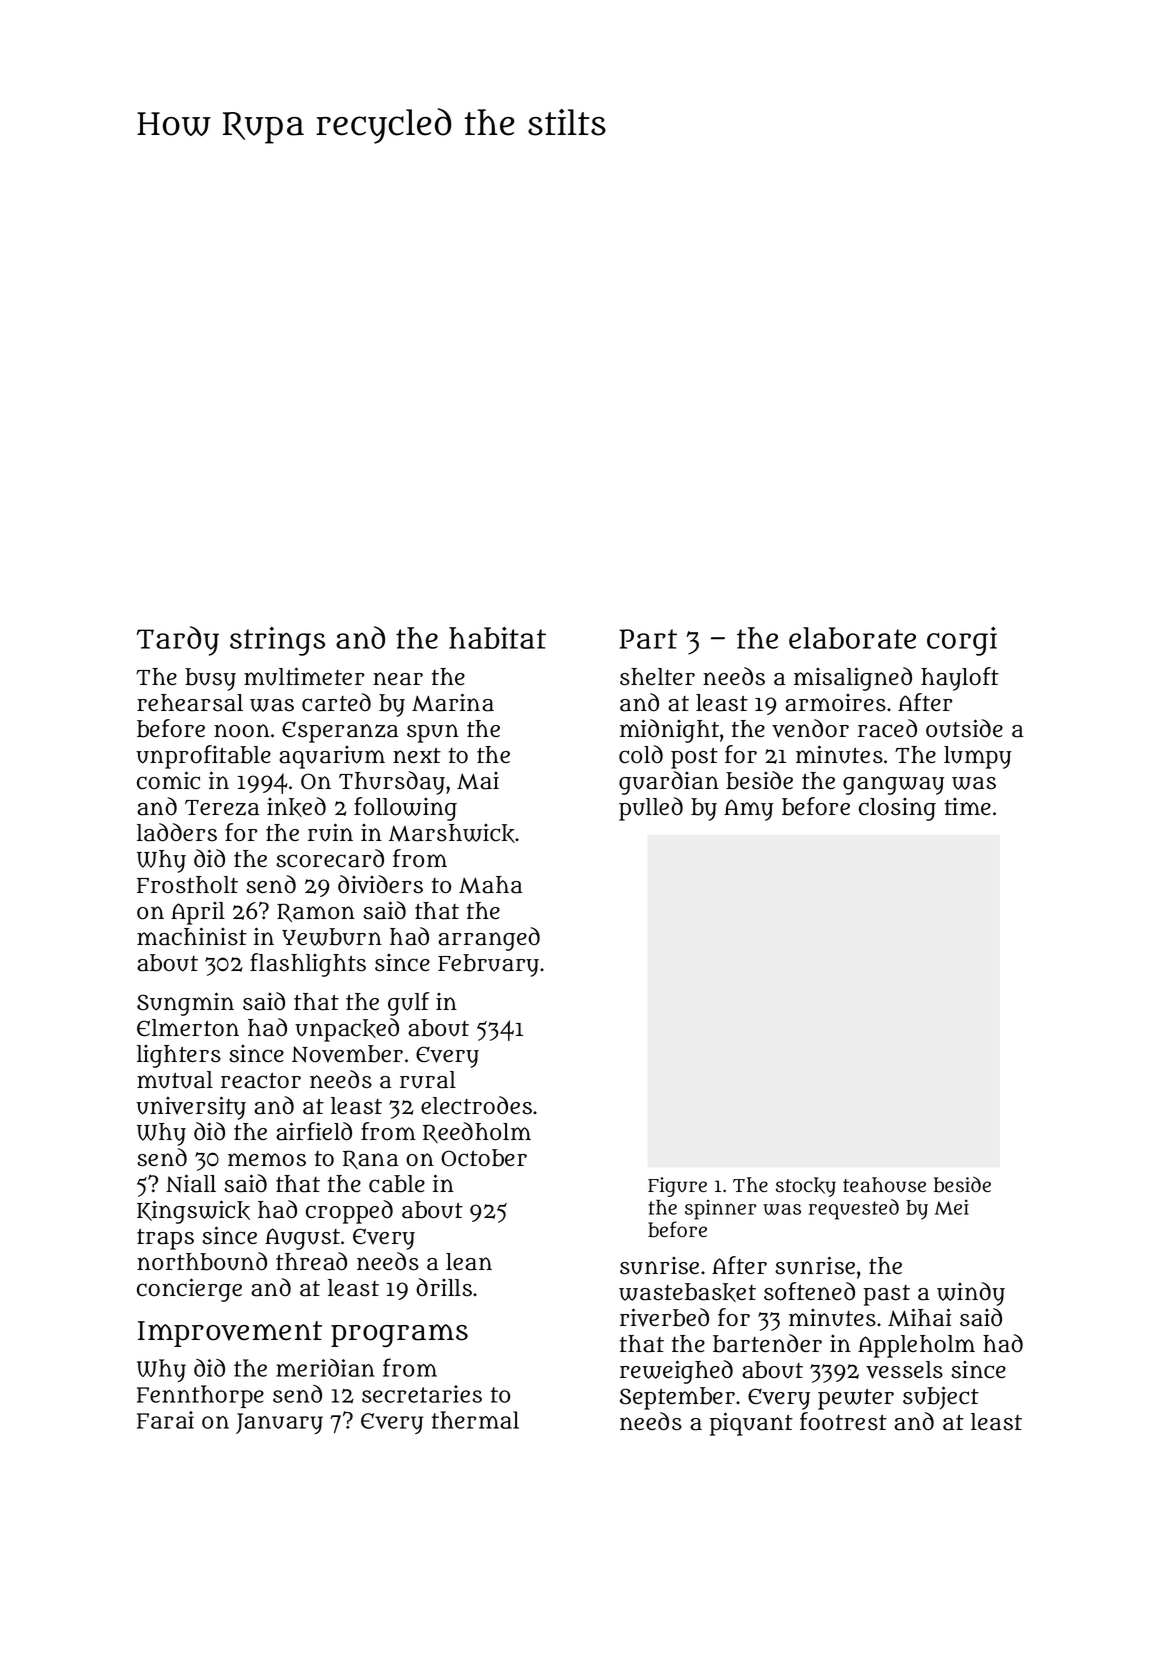 The height and width of the document is (1654, 1165). What do you see at coordinates (277, 641) in the document?
I see `strings` at bounding box center [277, 641].
